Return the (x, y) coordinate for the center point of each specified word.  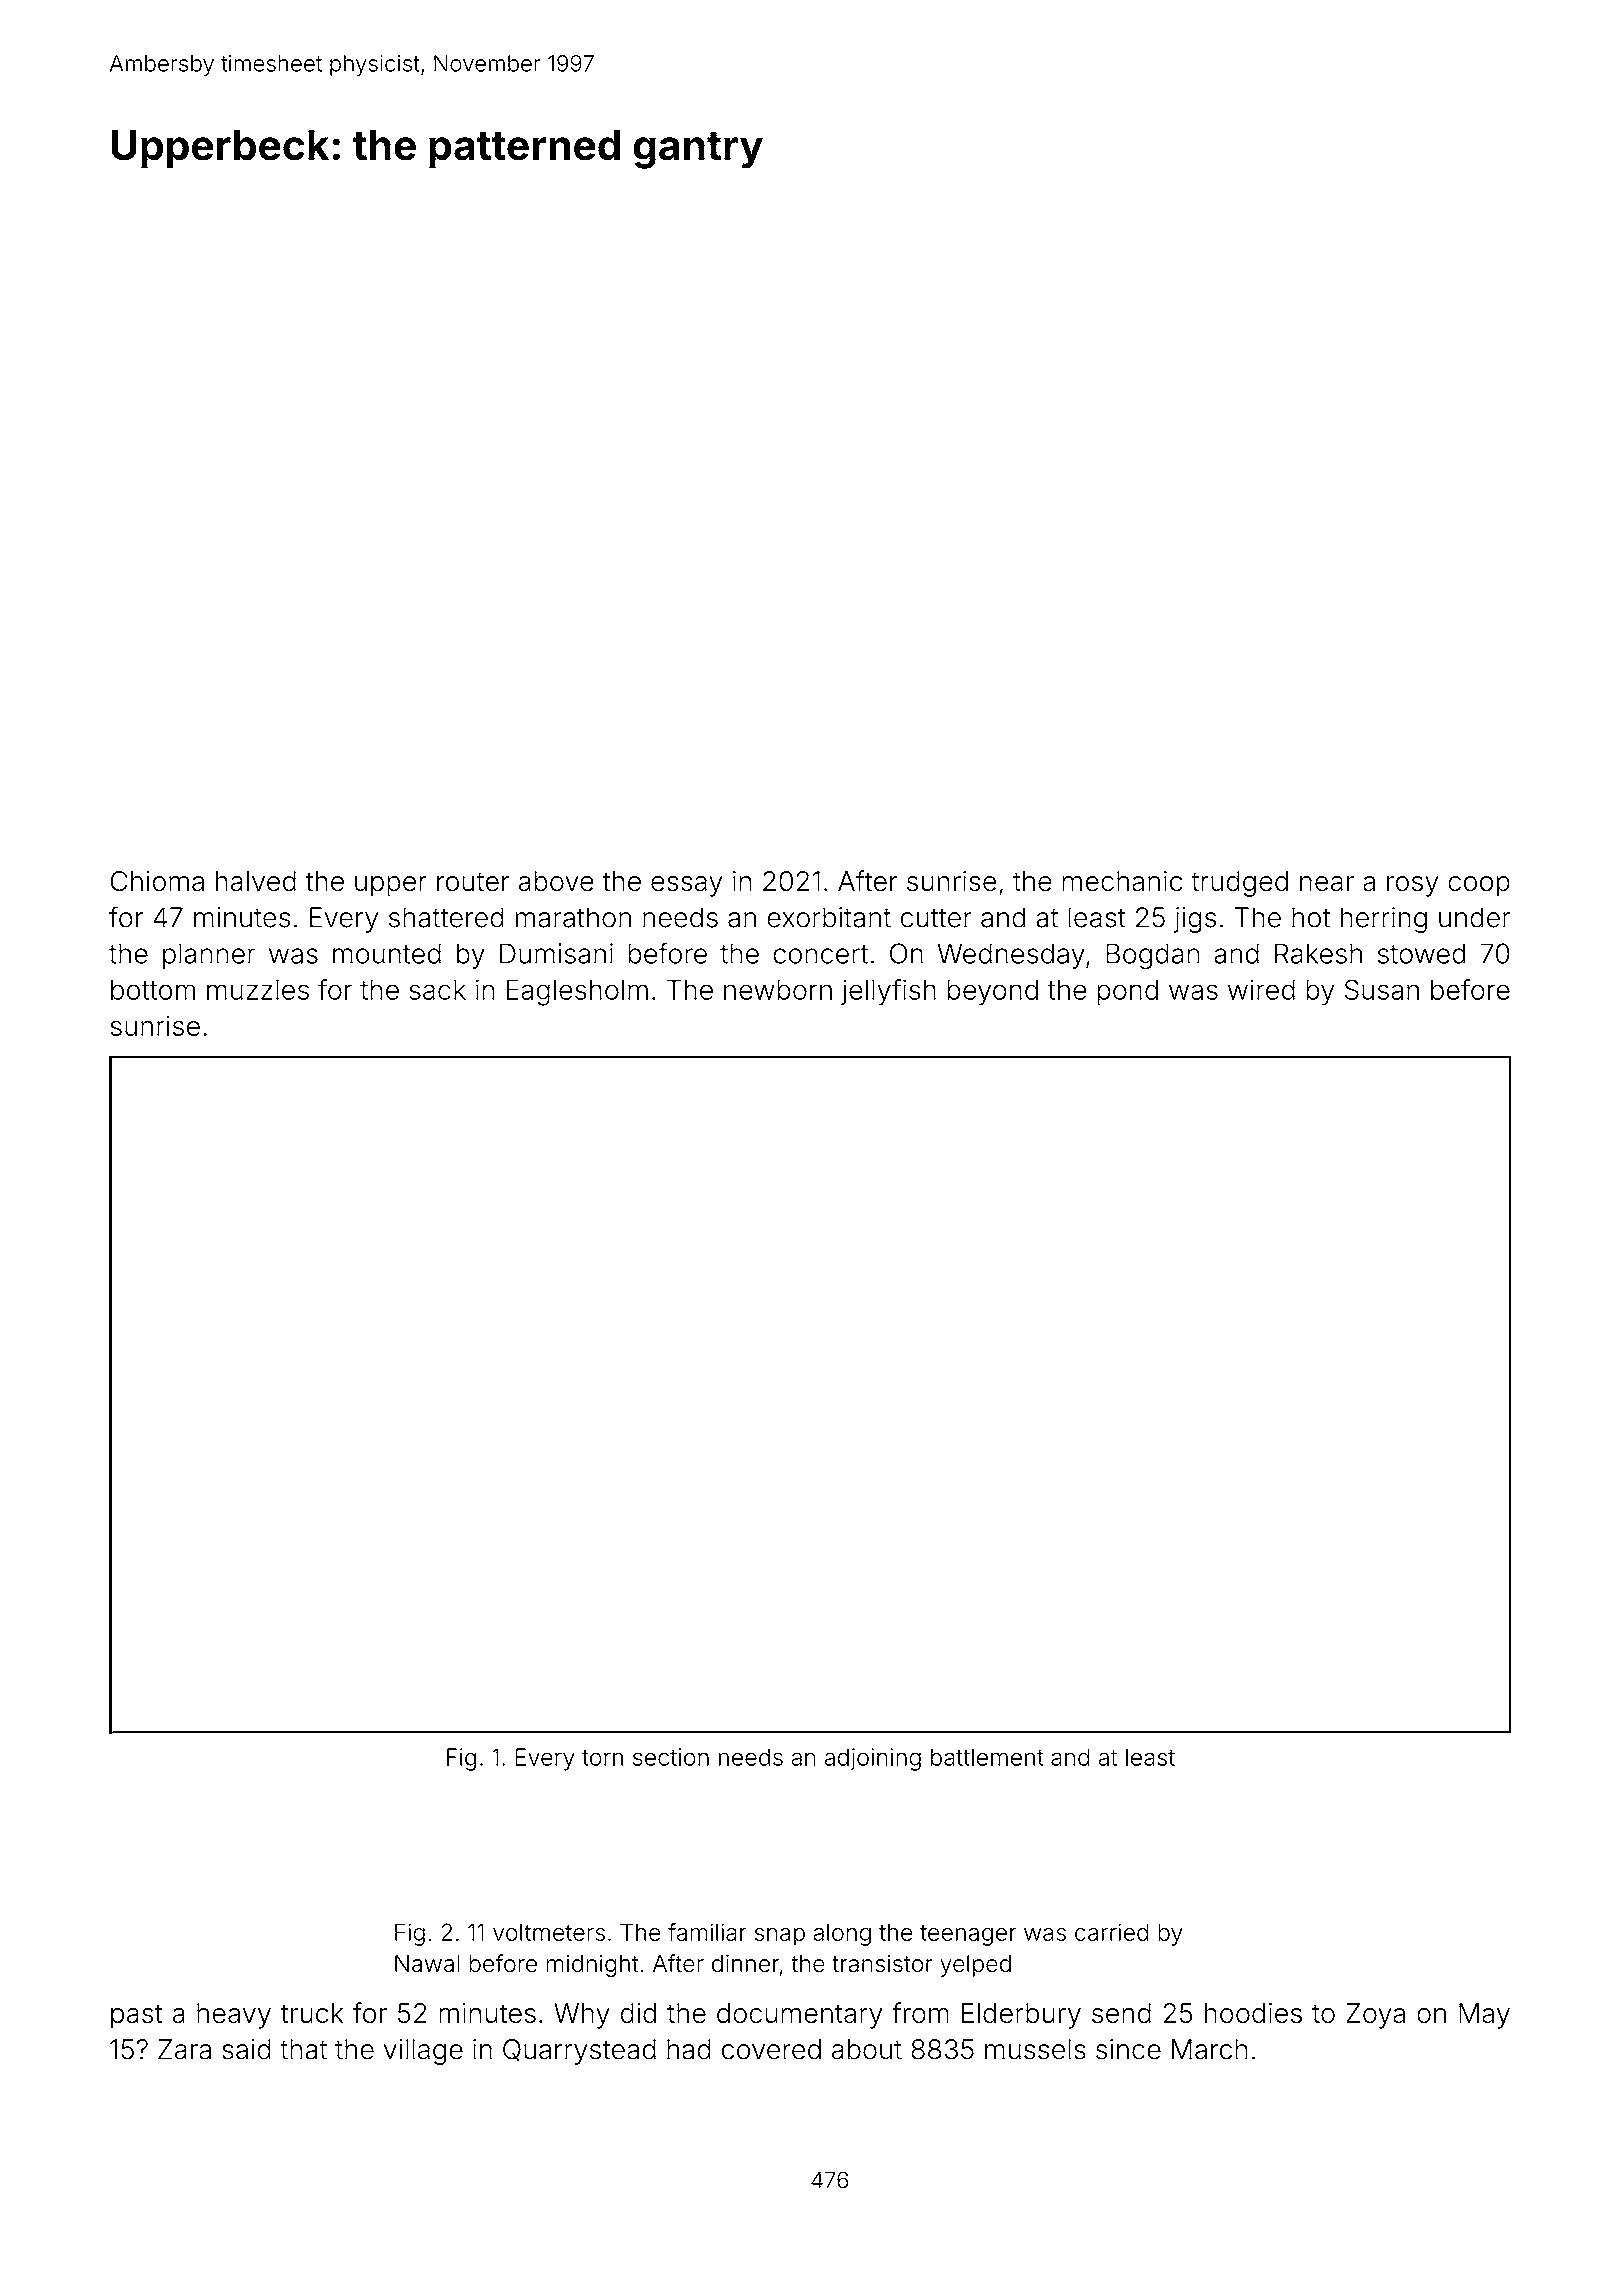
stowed (1422, 953)
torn (602, 1757)
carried (1112, 1932)
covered (771, 2049)
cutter (936, 918)
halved (256, 881)
